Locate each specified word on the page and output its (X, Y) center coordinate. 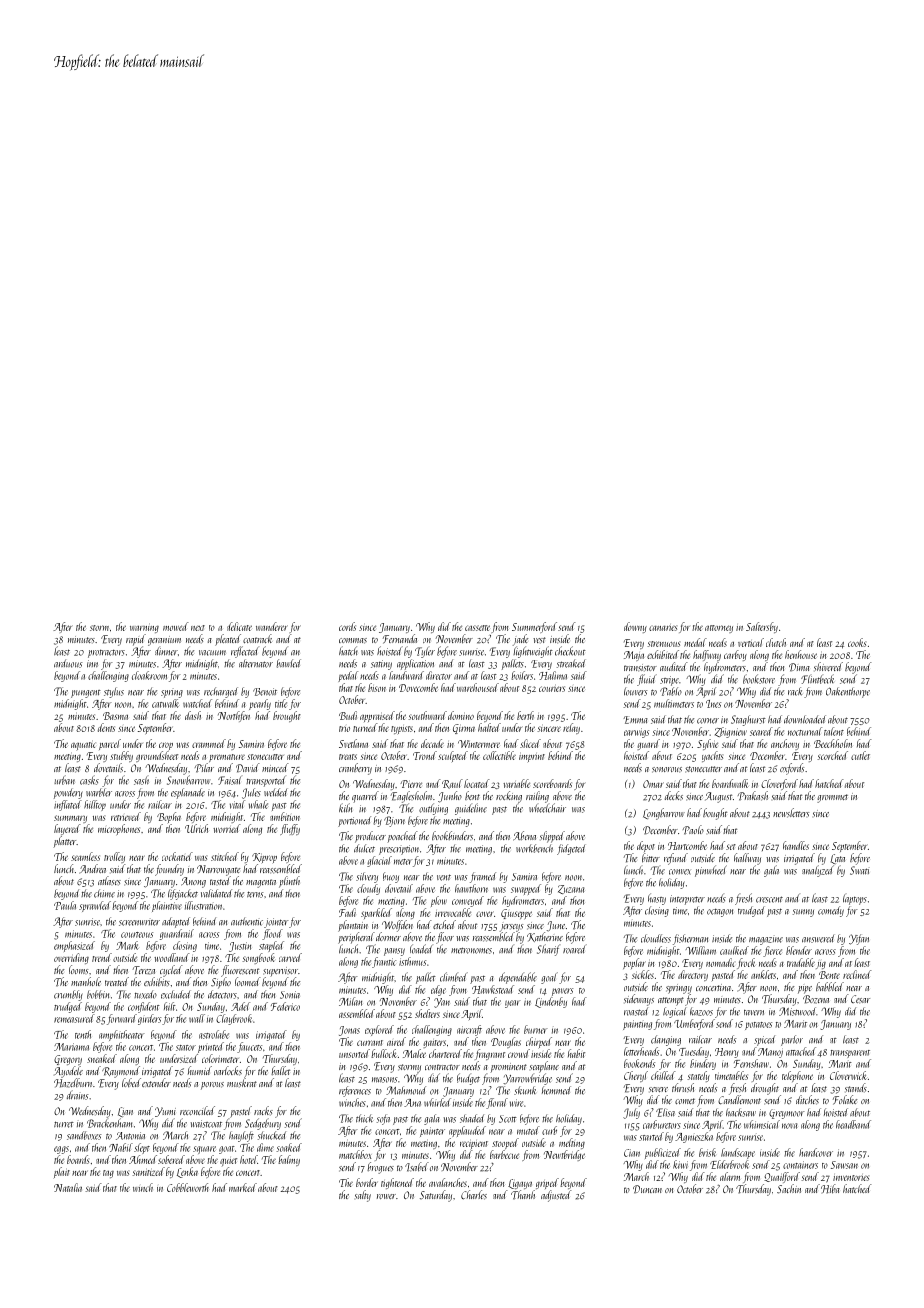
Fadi (347, 912)
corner (708, 721)
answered (818, 939)
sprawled (95, 906)
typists (402, 730)
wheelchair (547, 808)
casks (89, 780)
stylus (114, 692)
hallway (747, 859)
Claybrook (234, 1019)
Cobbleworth (188, 1187)
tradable (801, 962)
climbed (454, 977)
